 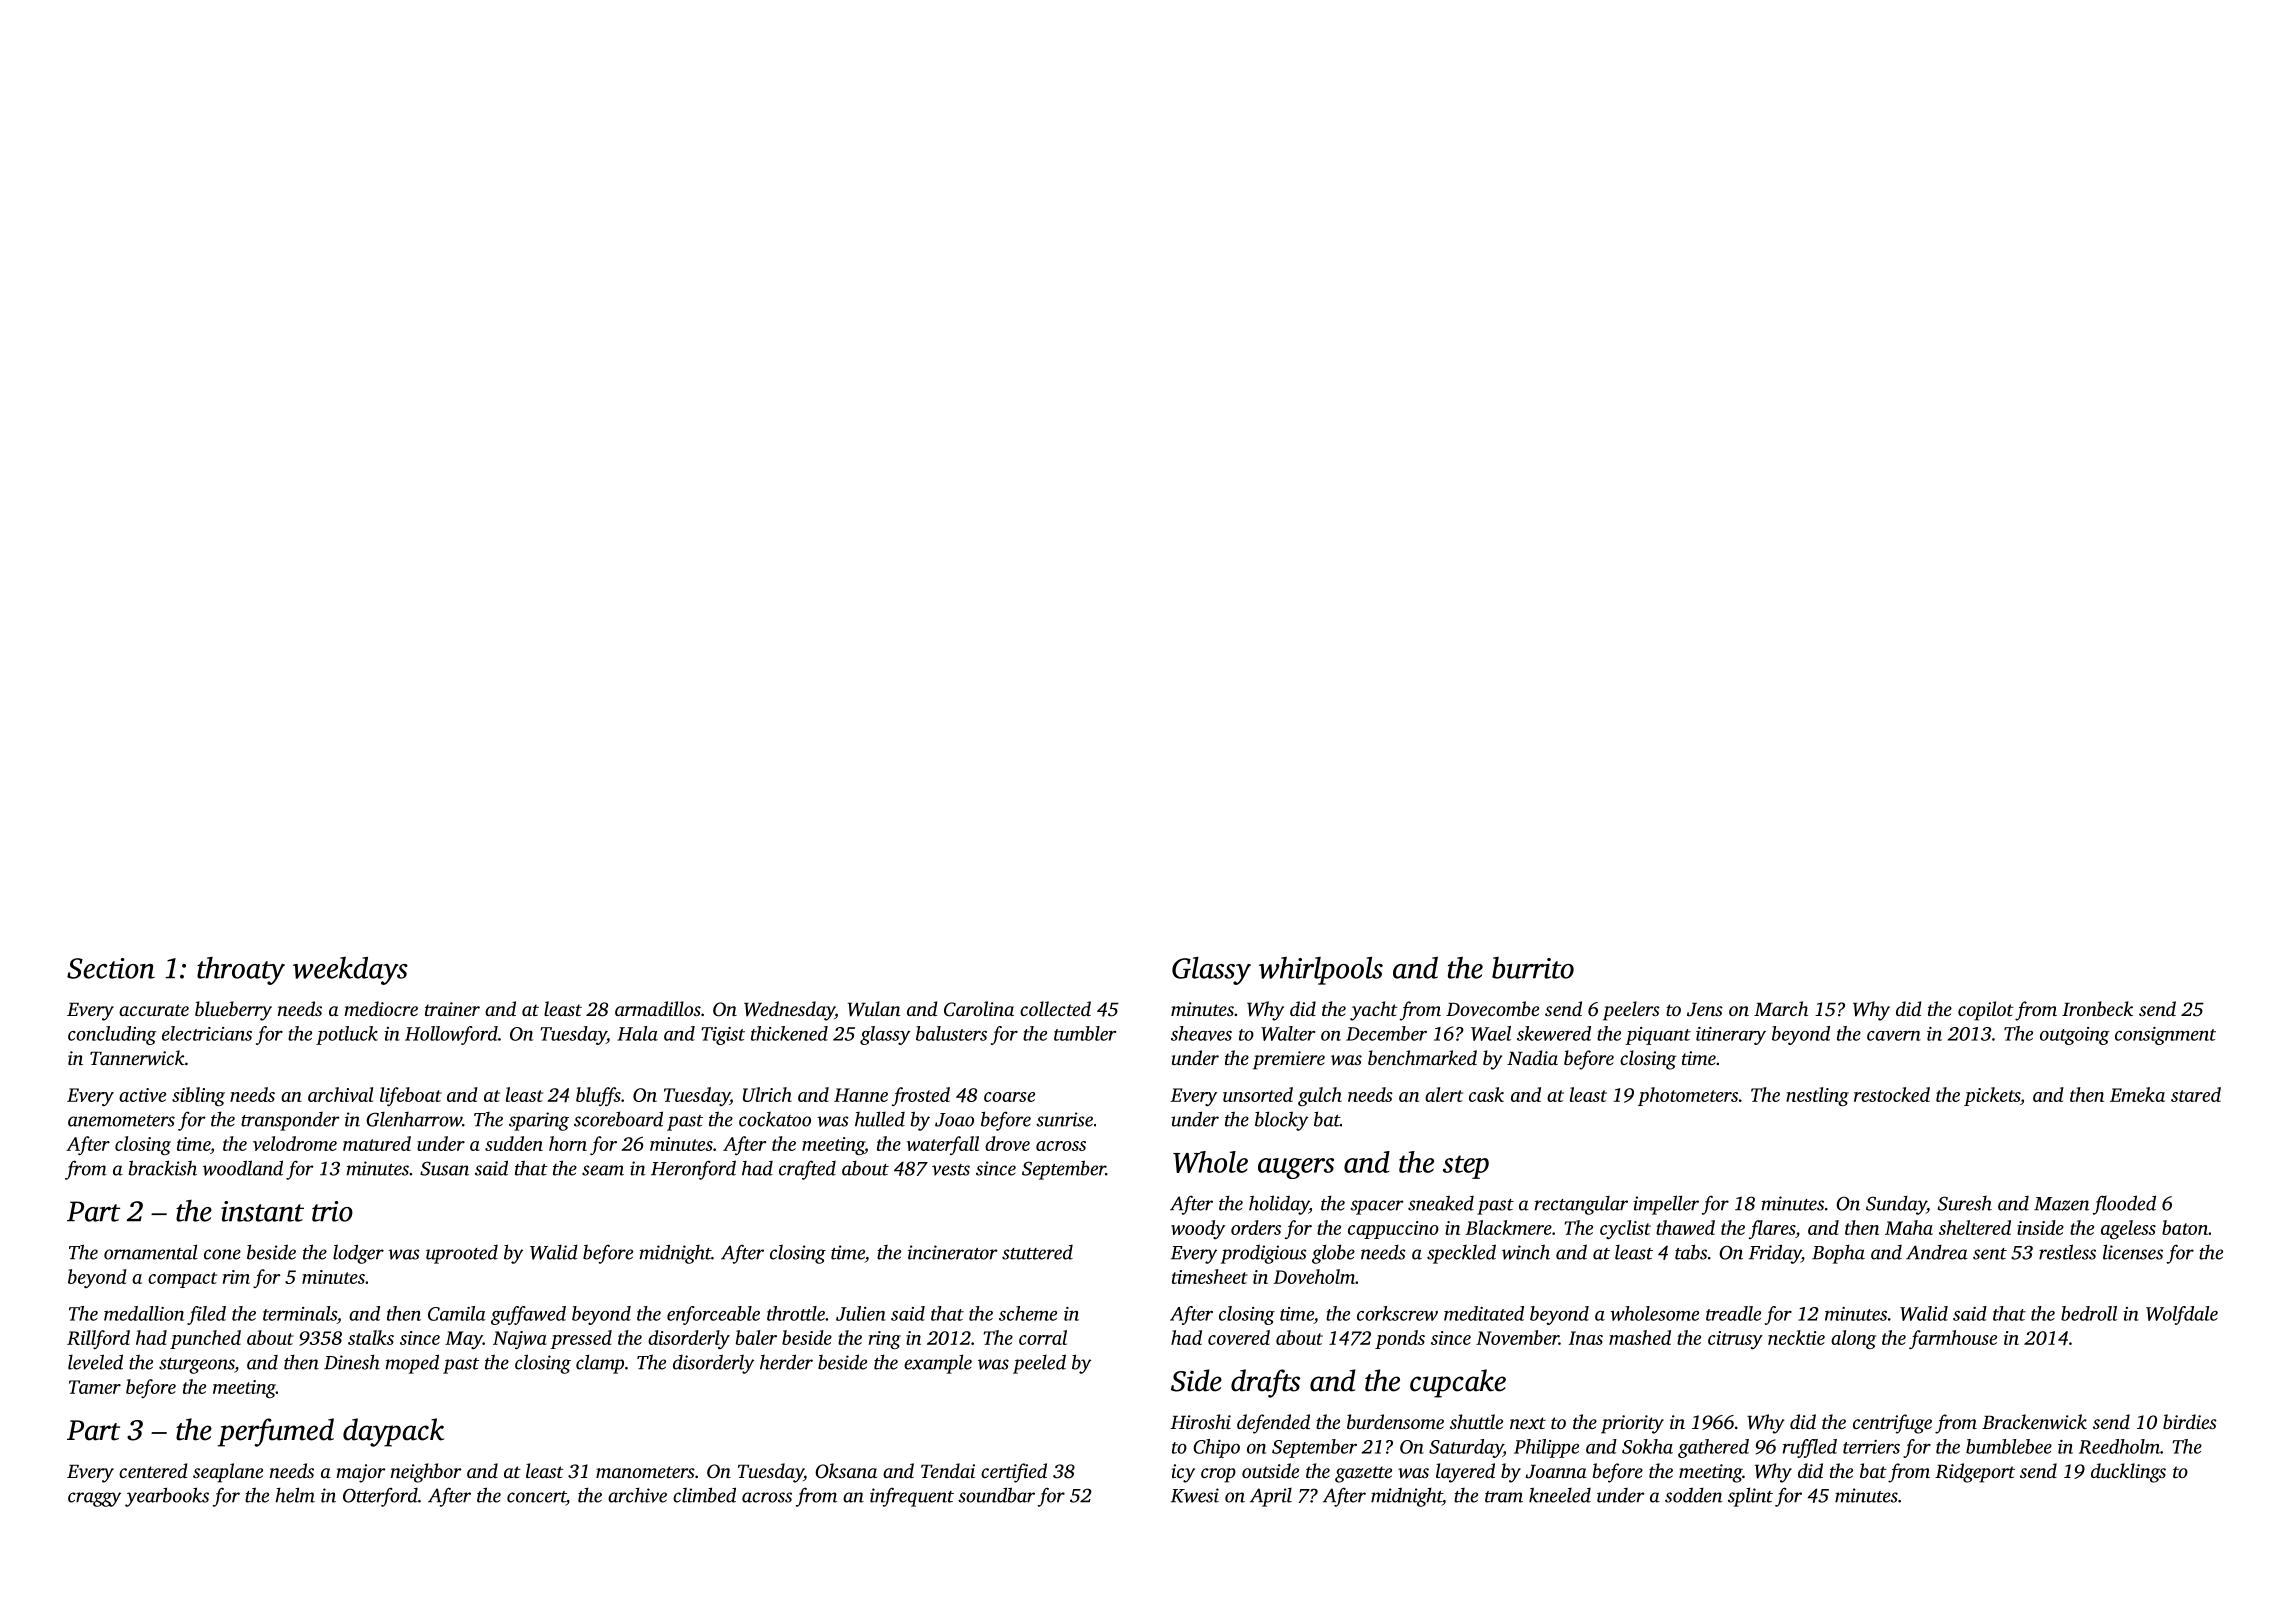 I want to click on Tannerwick, so click(x=137, y=1057).
